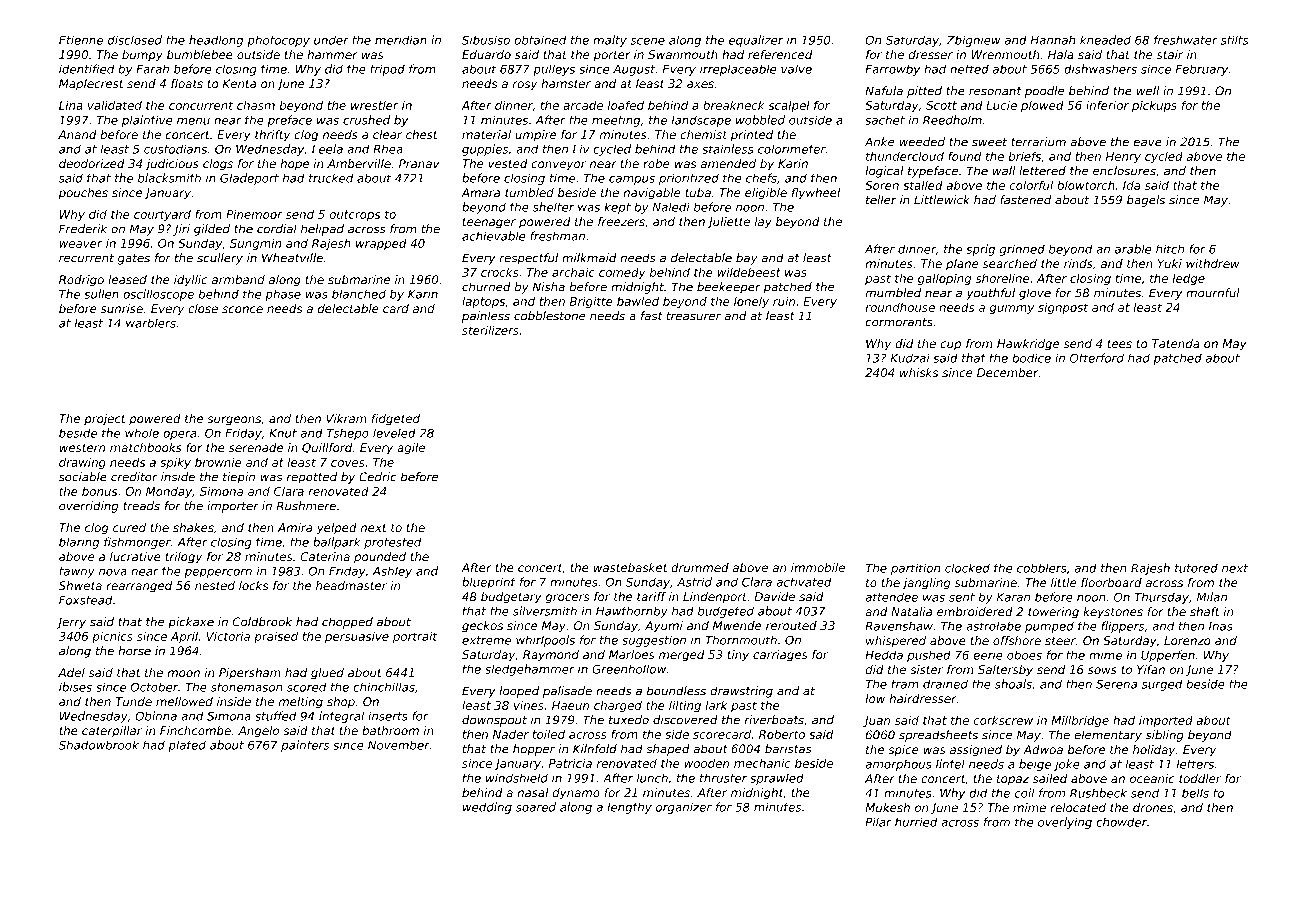  What do you see at coordinates (81, 40) in the page?
I see `Etienne` at bounding box center [81, 40].
